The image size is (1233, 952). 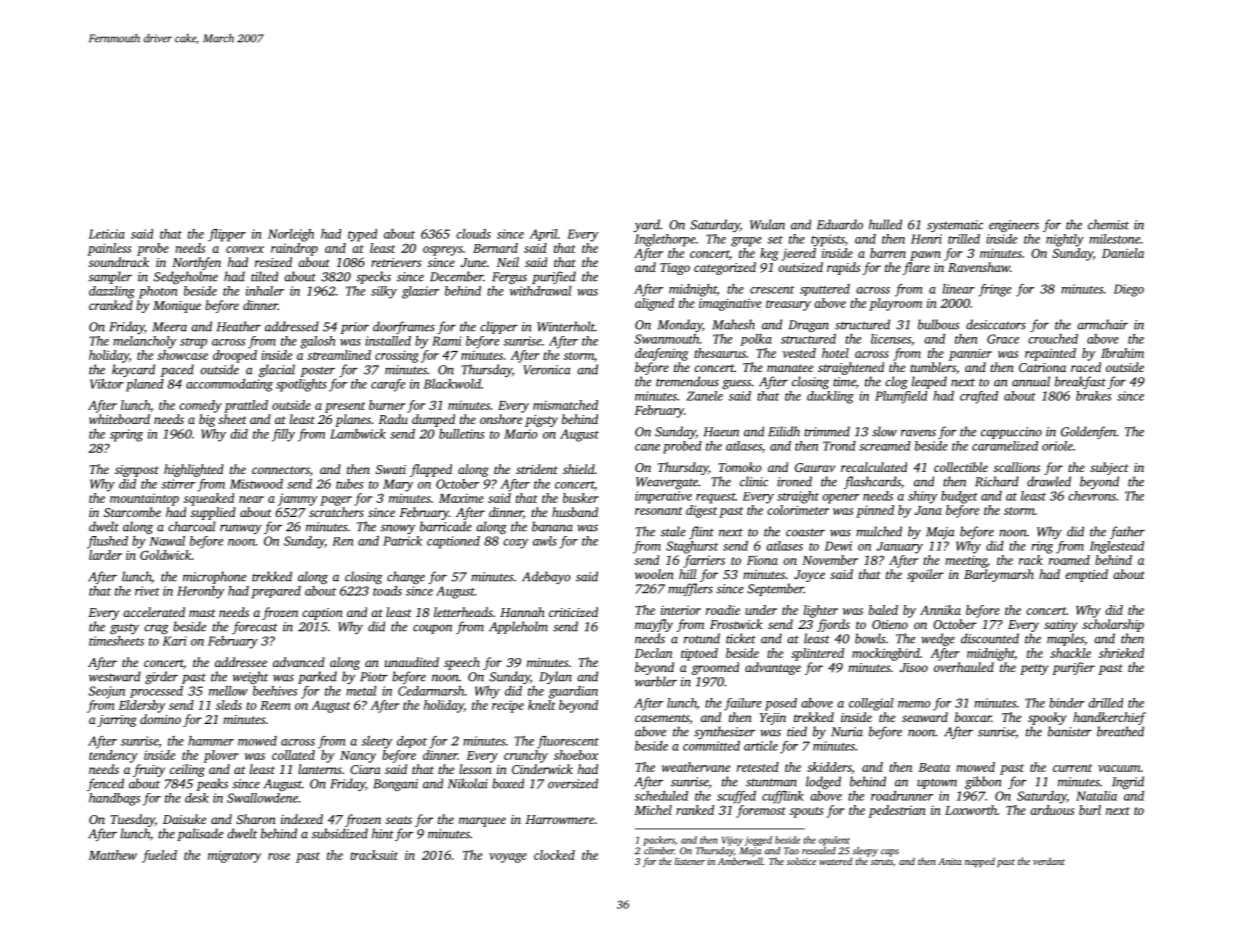 What do you see at coordinates (396, 262) in the screenshot?
I see `retrievers` at bounding box center [396, 262].
